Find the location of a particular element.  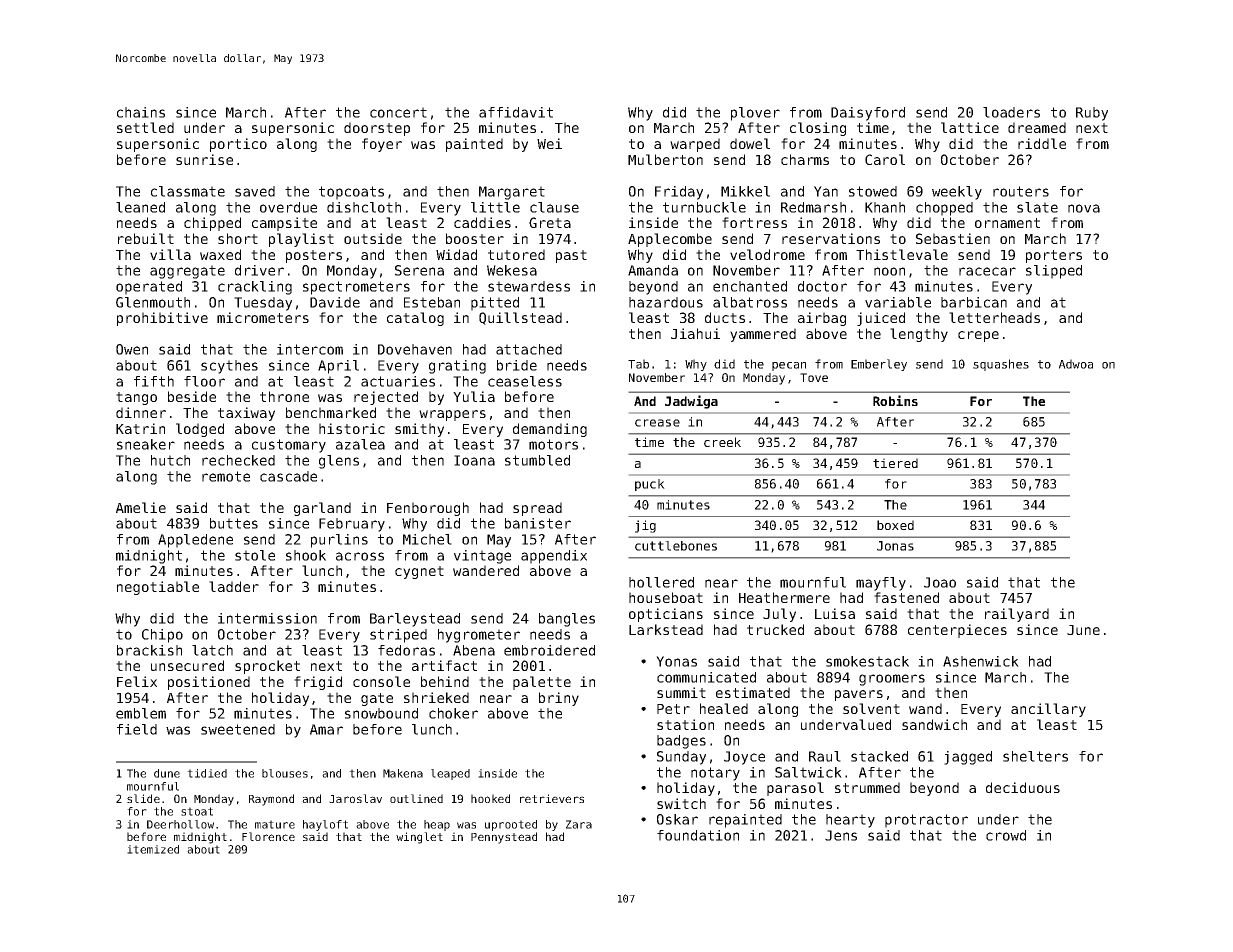

enchanted is located at coordinates (750, 286).
